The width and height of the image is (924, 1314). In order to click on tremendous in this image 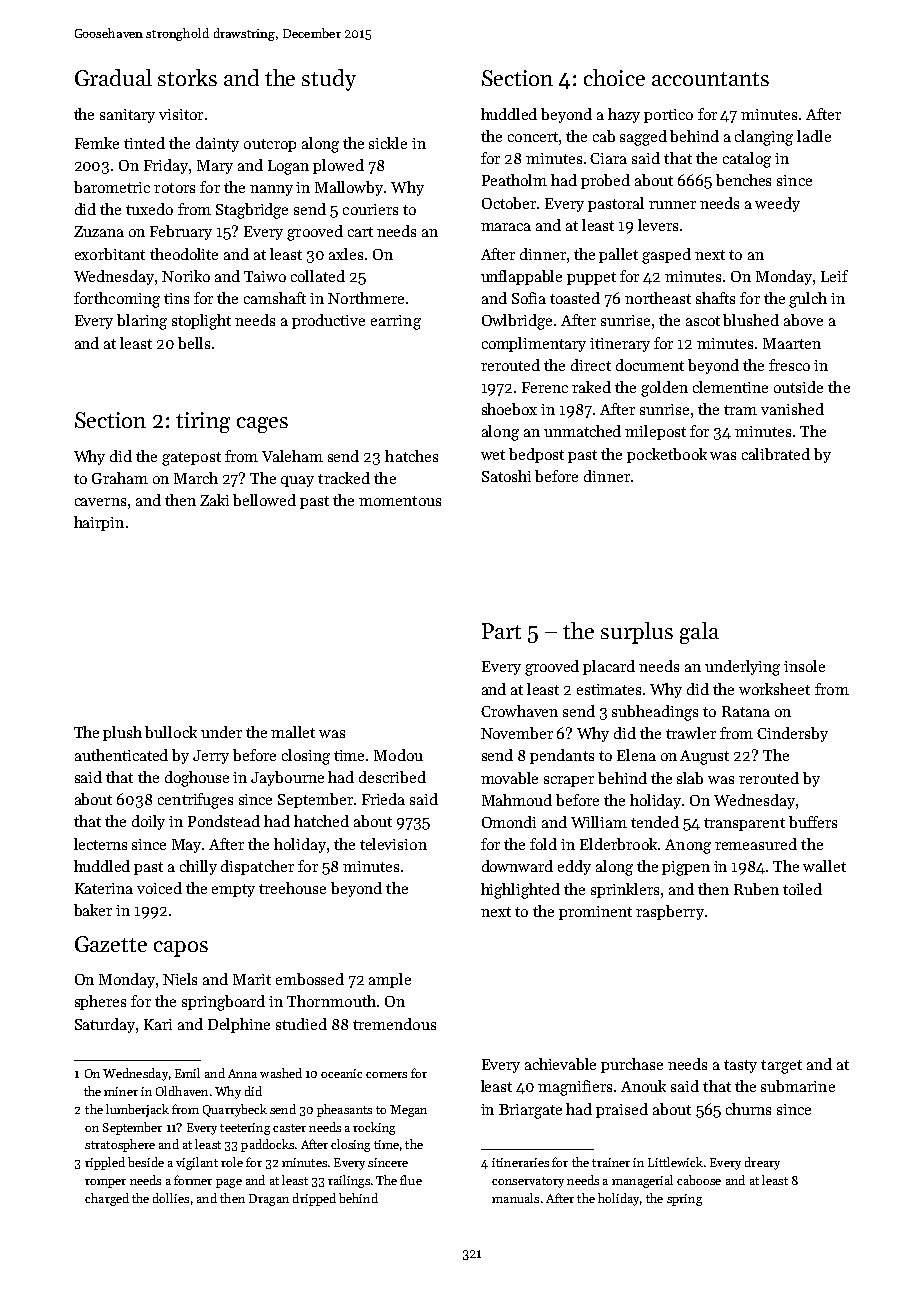, I will do `click(394, 1024)`.
